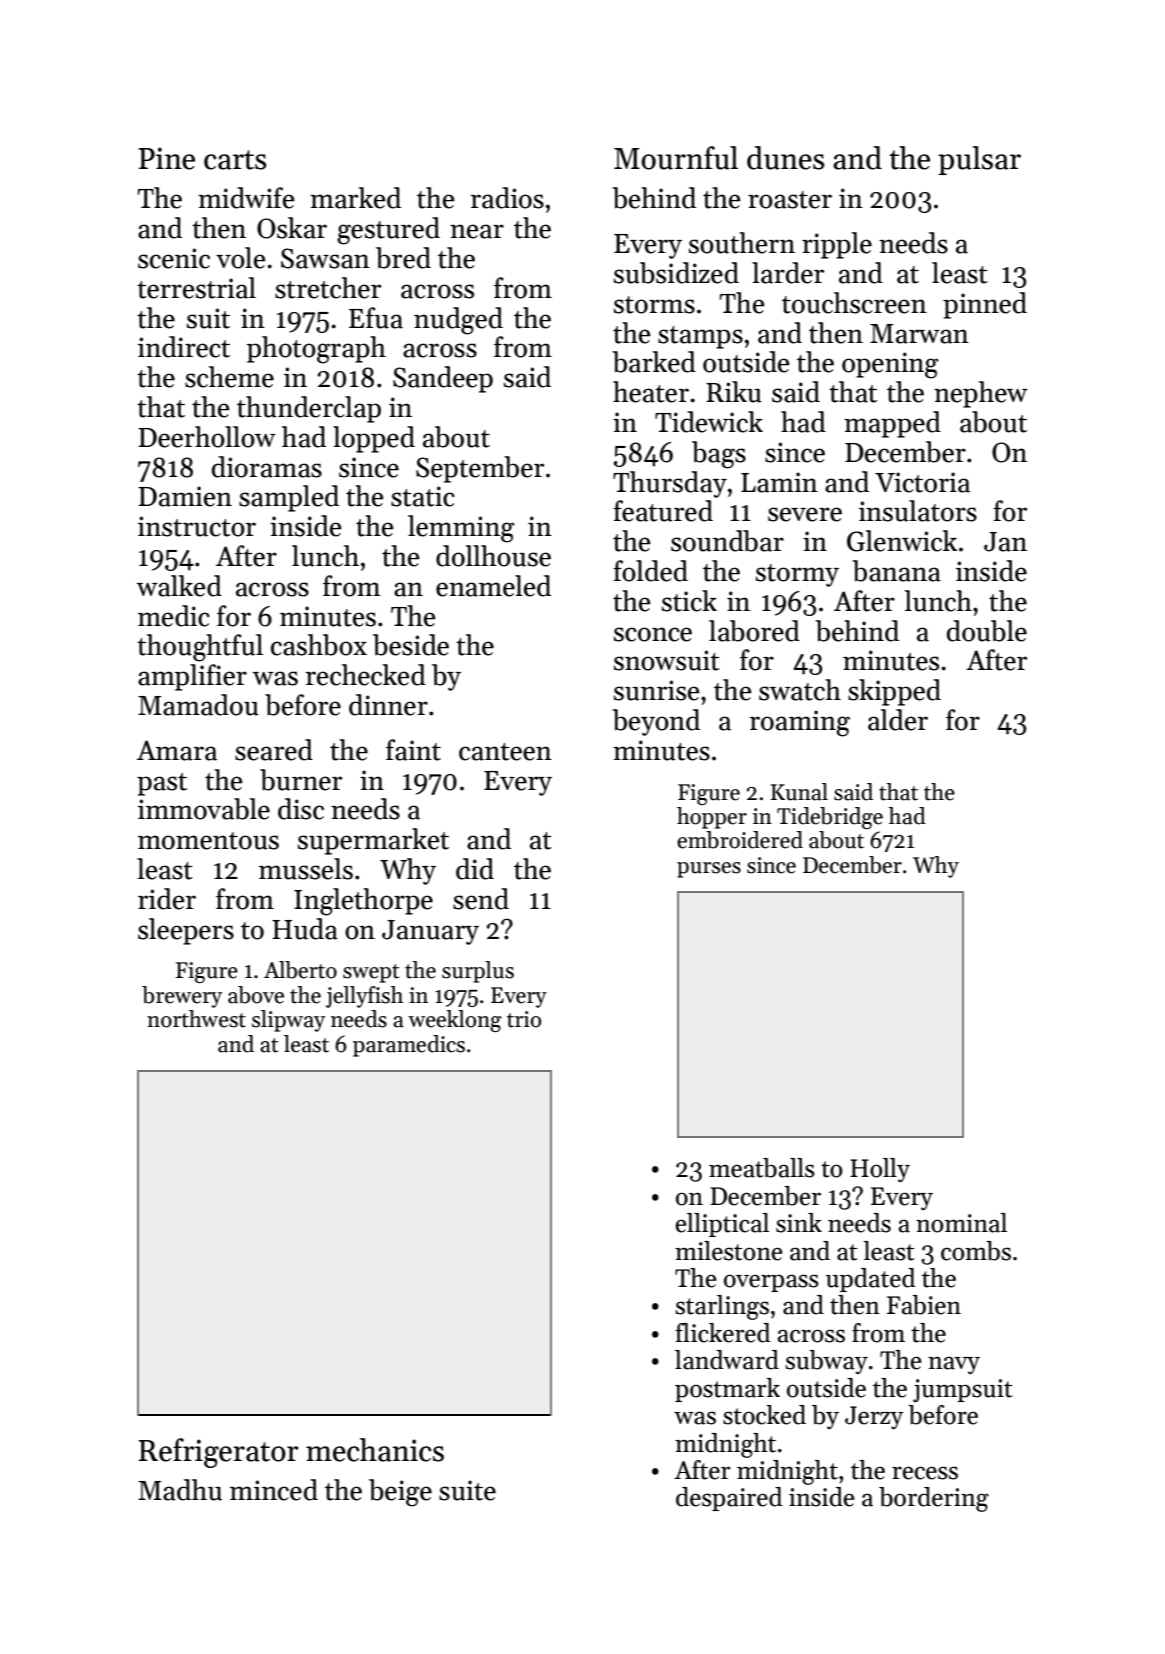 The width and height of the image is (1165, 1654). Describe the element at coordinates (375, 1450) in the image. I see `mechanics` at that location.
